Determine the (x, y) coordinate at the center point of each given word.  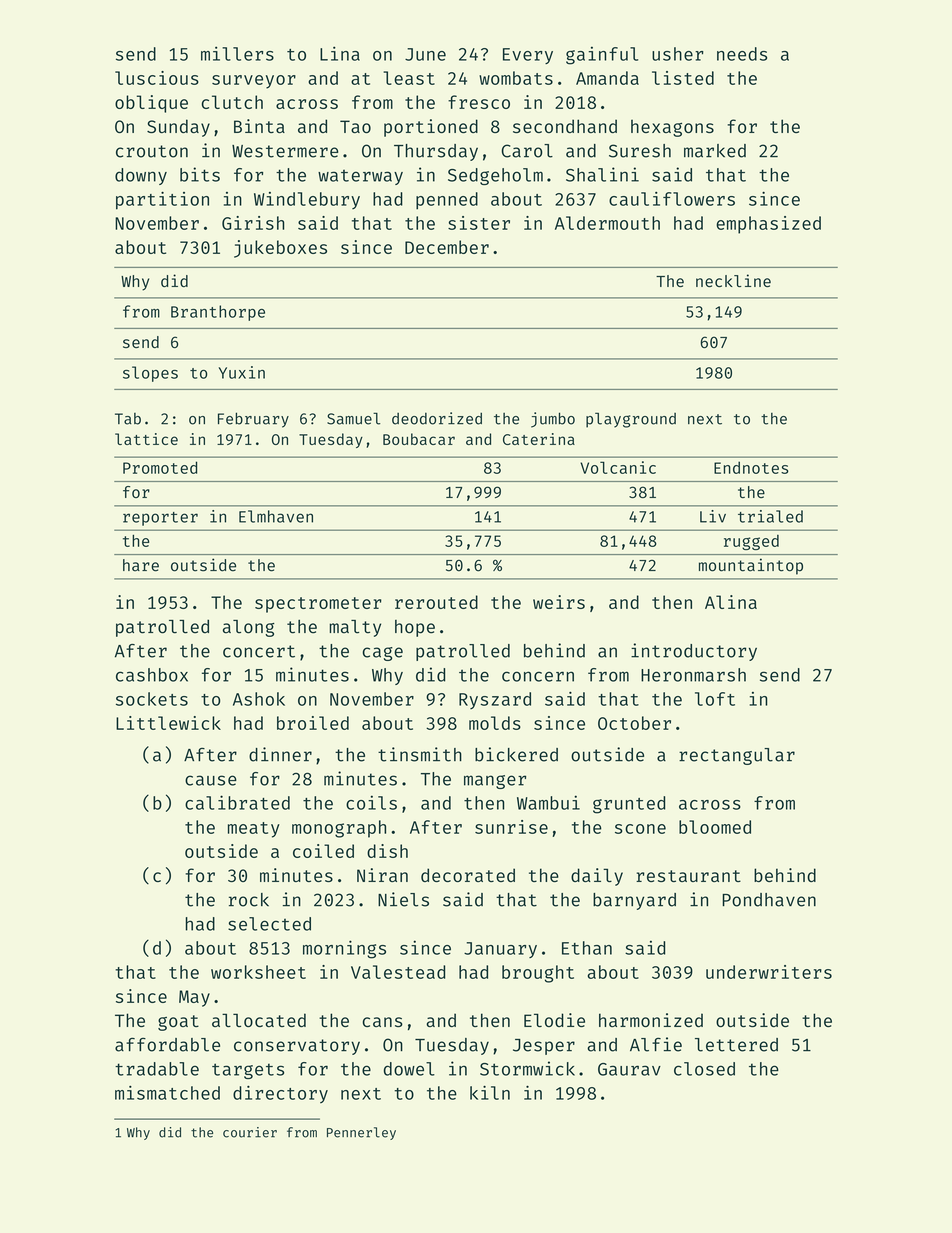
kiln (490, 1093)
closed (704, 1069)
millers (237, 53)
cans (383, 1022)
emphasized (768, 225)
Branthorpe (218, 313)
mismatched (167, 1093)
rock (249, 900)
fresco (479, 102)
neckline (733, 280)
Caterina (539, 439)
